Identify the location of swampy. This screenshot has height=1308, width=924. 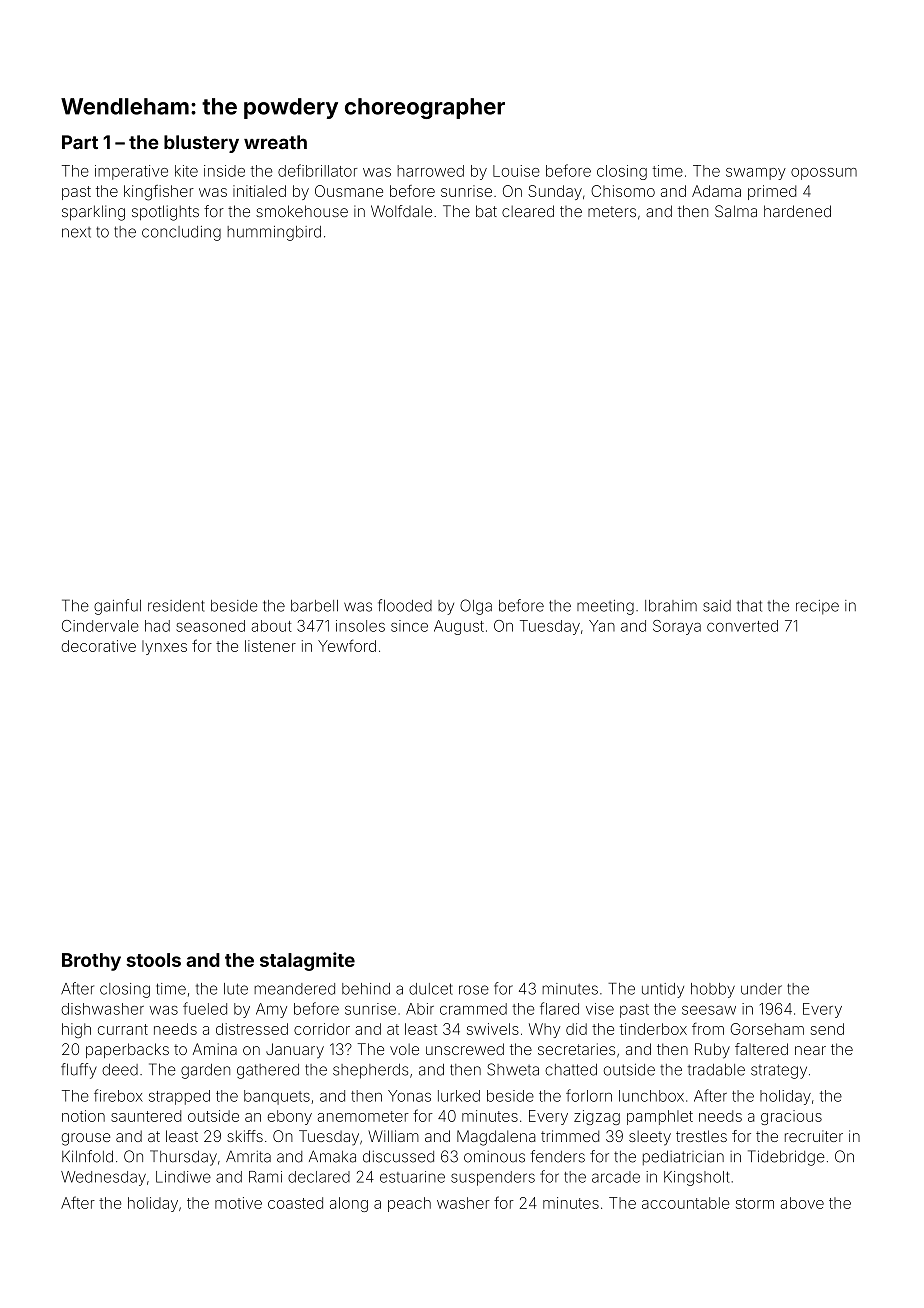
(756, 174).
